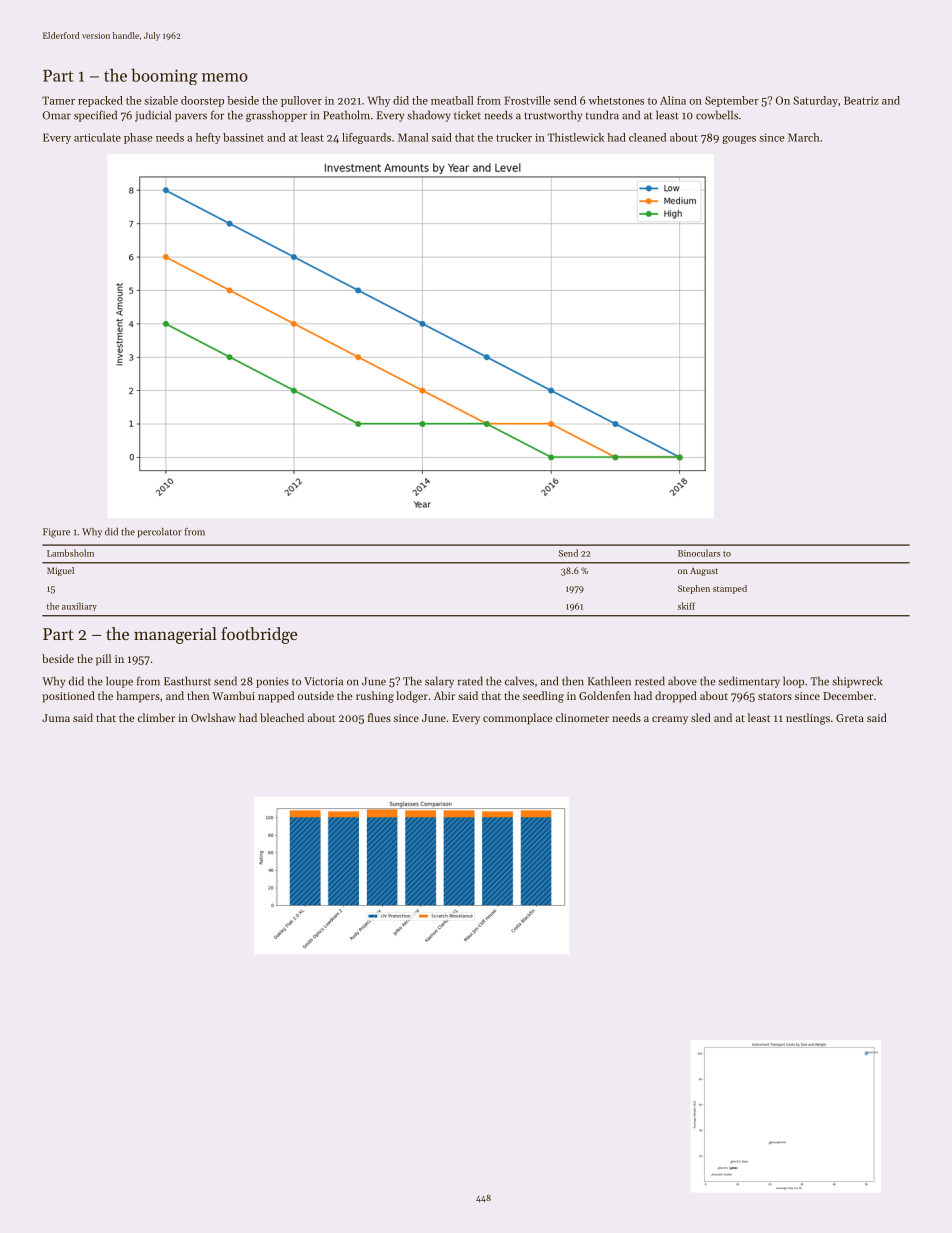  I want to click on Binoculars, so click(699, 553).
